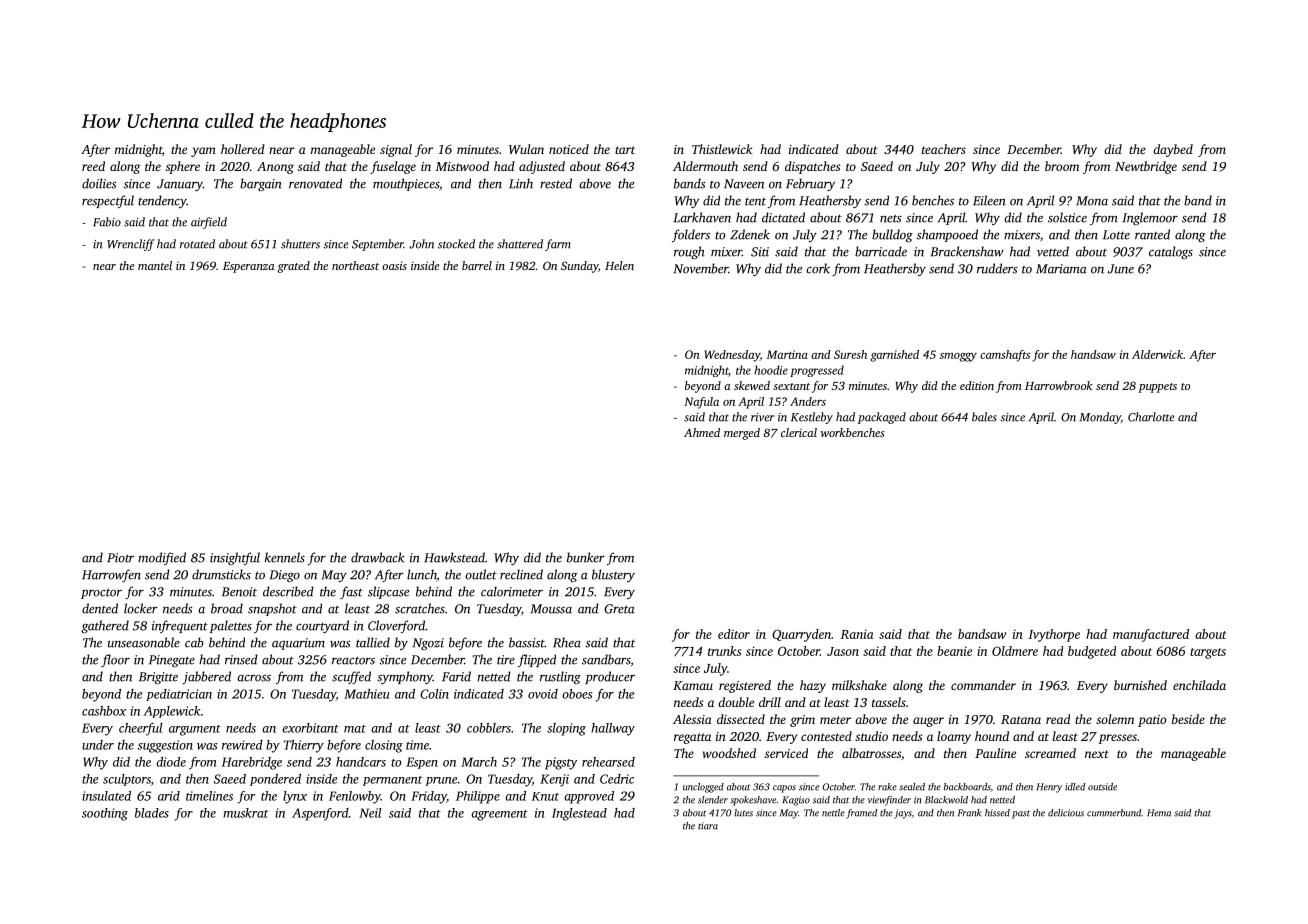 The image size is (1308, 924). Describe the element at coordinates (1152, 721) in the screenshot. I see `patio` at that location.
